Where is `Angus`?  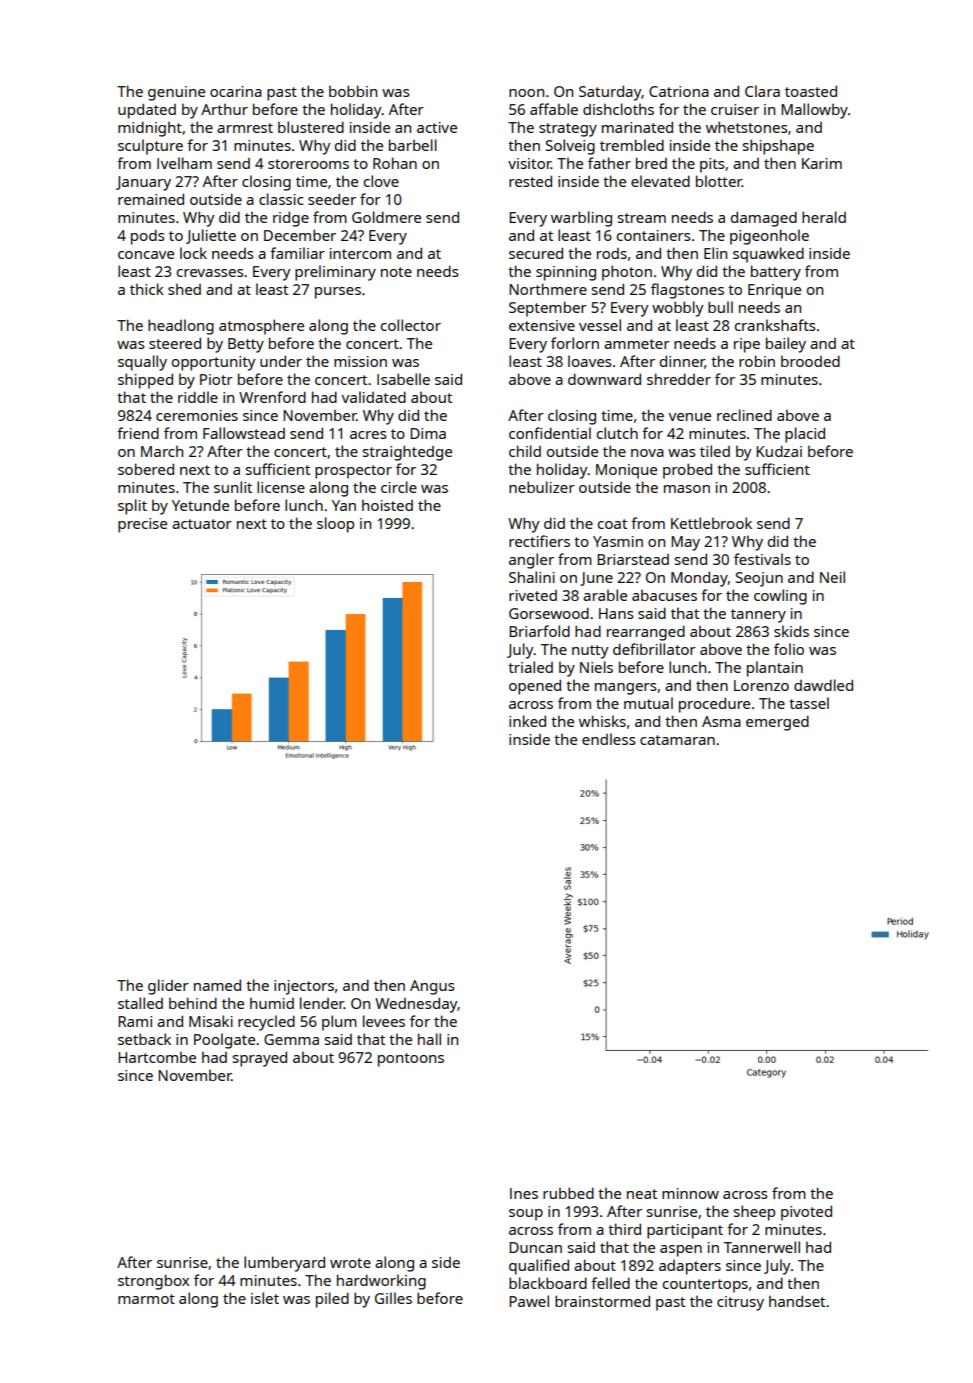
Angus is located at coordinates (432, 987).
